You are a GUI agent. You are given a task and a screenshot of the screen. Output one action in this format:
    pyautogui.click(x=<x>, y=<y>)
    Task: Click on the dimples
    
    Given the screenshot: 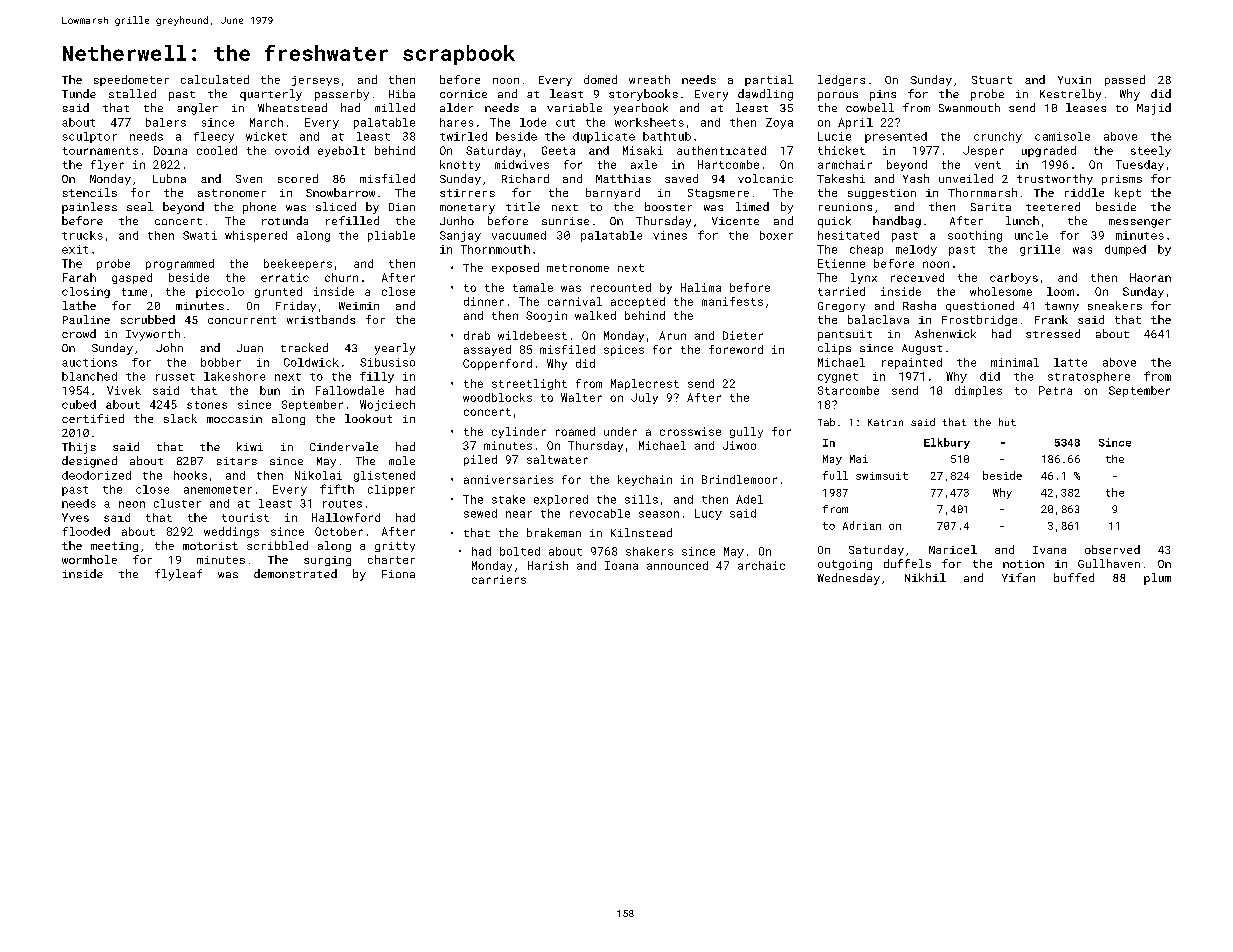 What is the action you would take?
    pyautogui.click(x=978, y=391)
